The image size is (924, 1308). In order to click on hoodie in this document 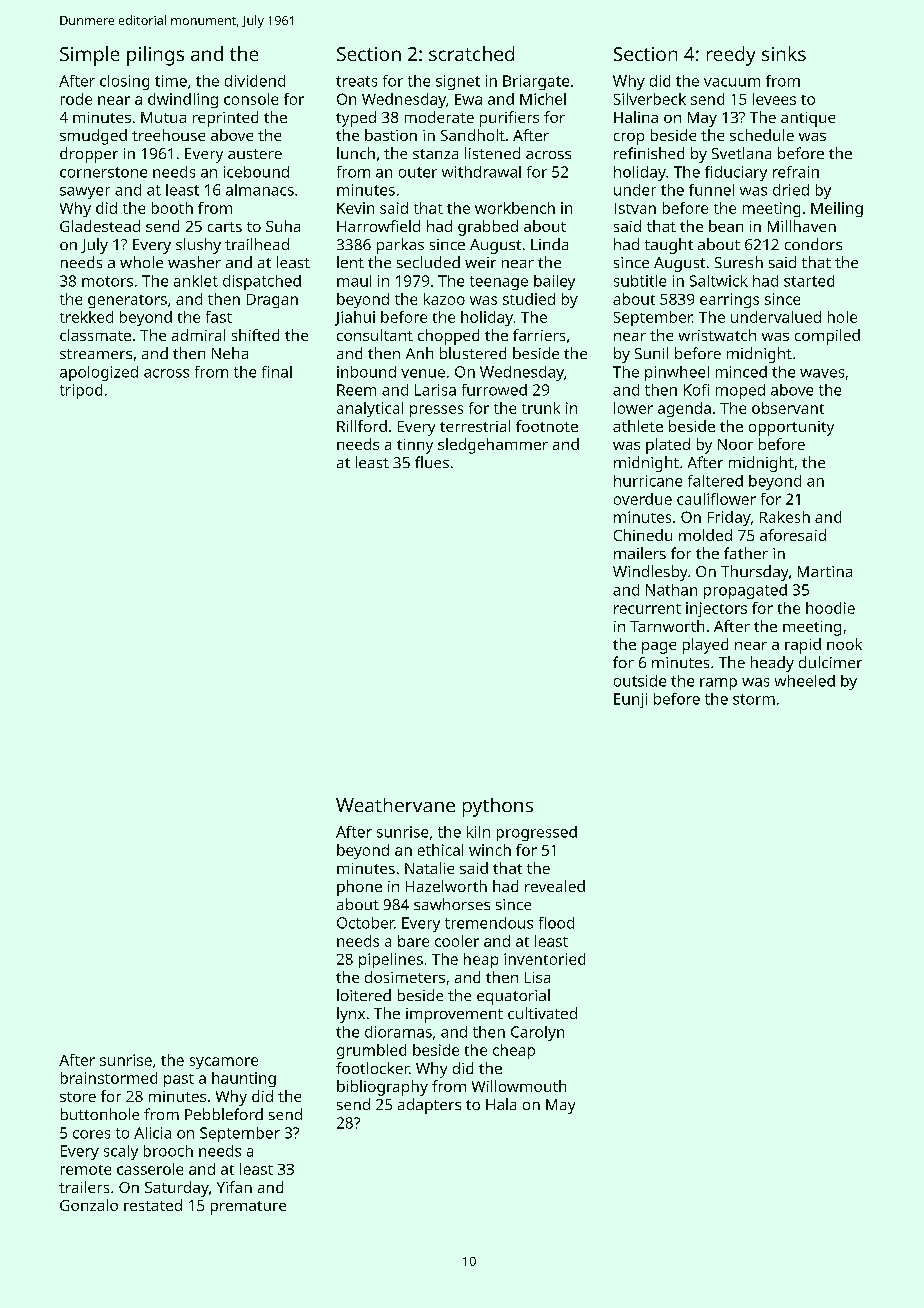, I will do `click(830, 608)`.
